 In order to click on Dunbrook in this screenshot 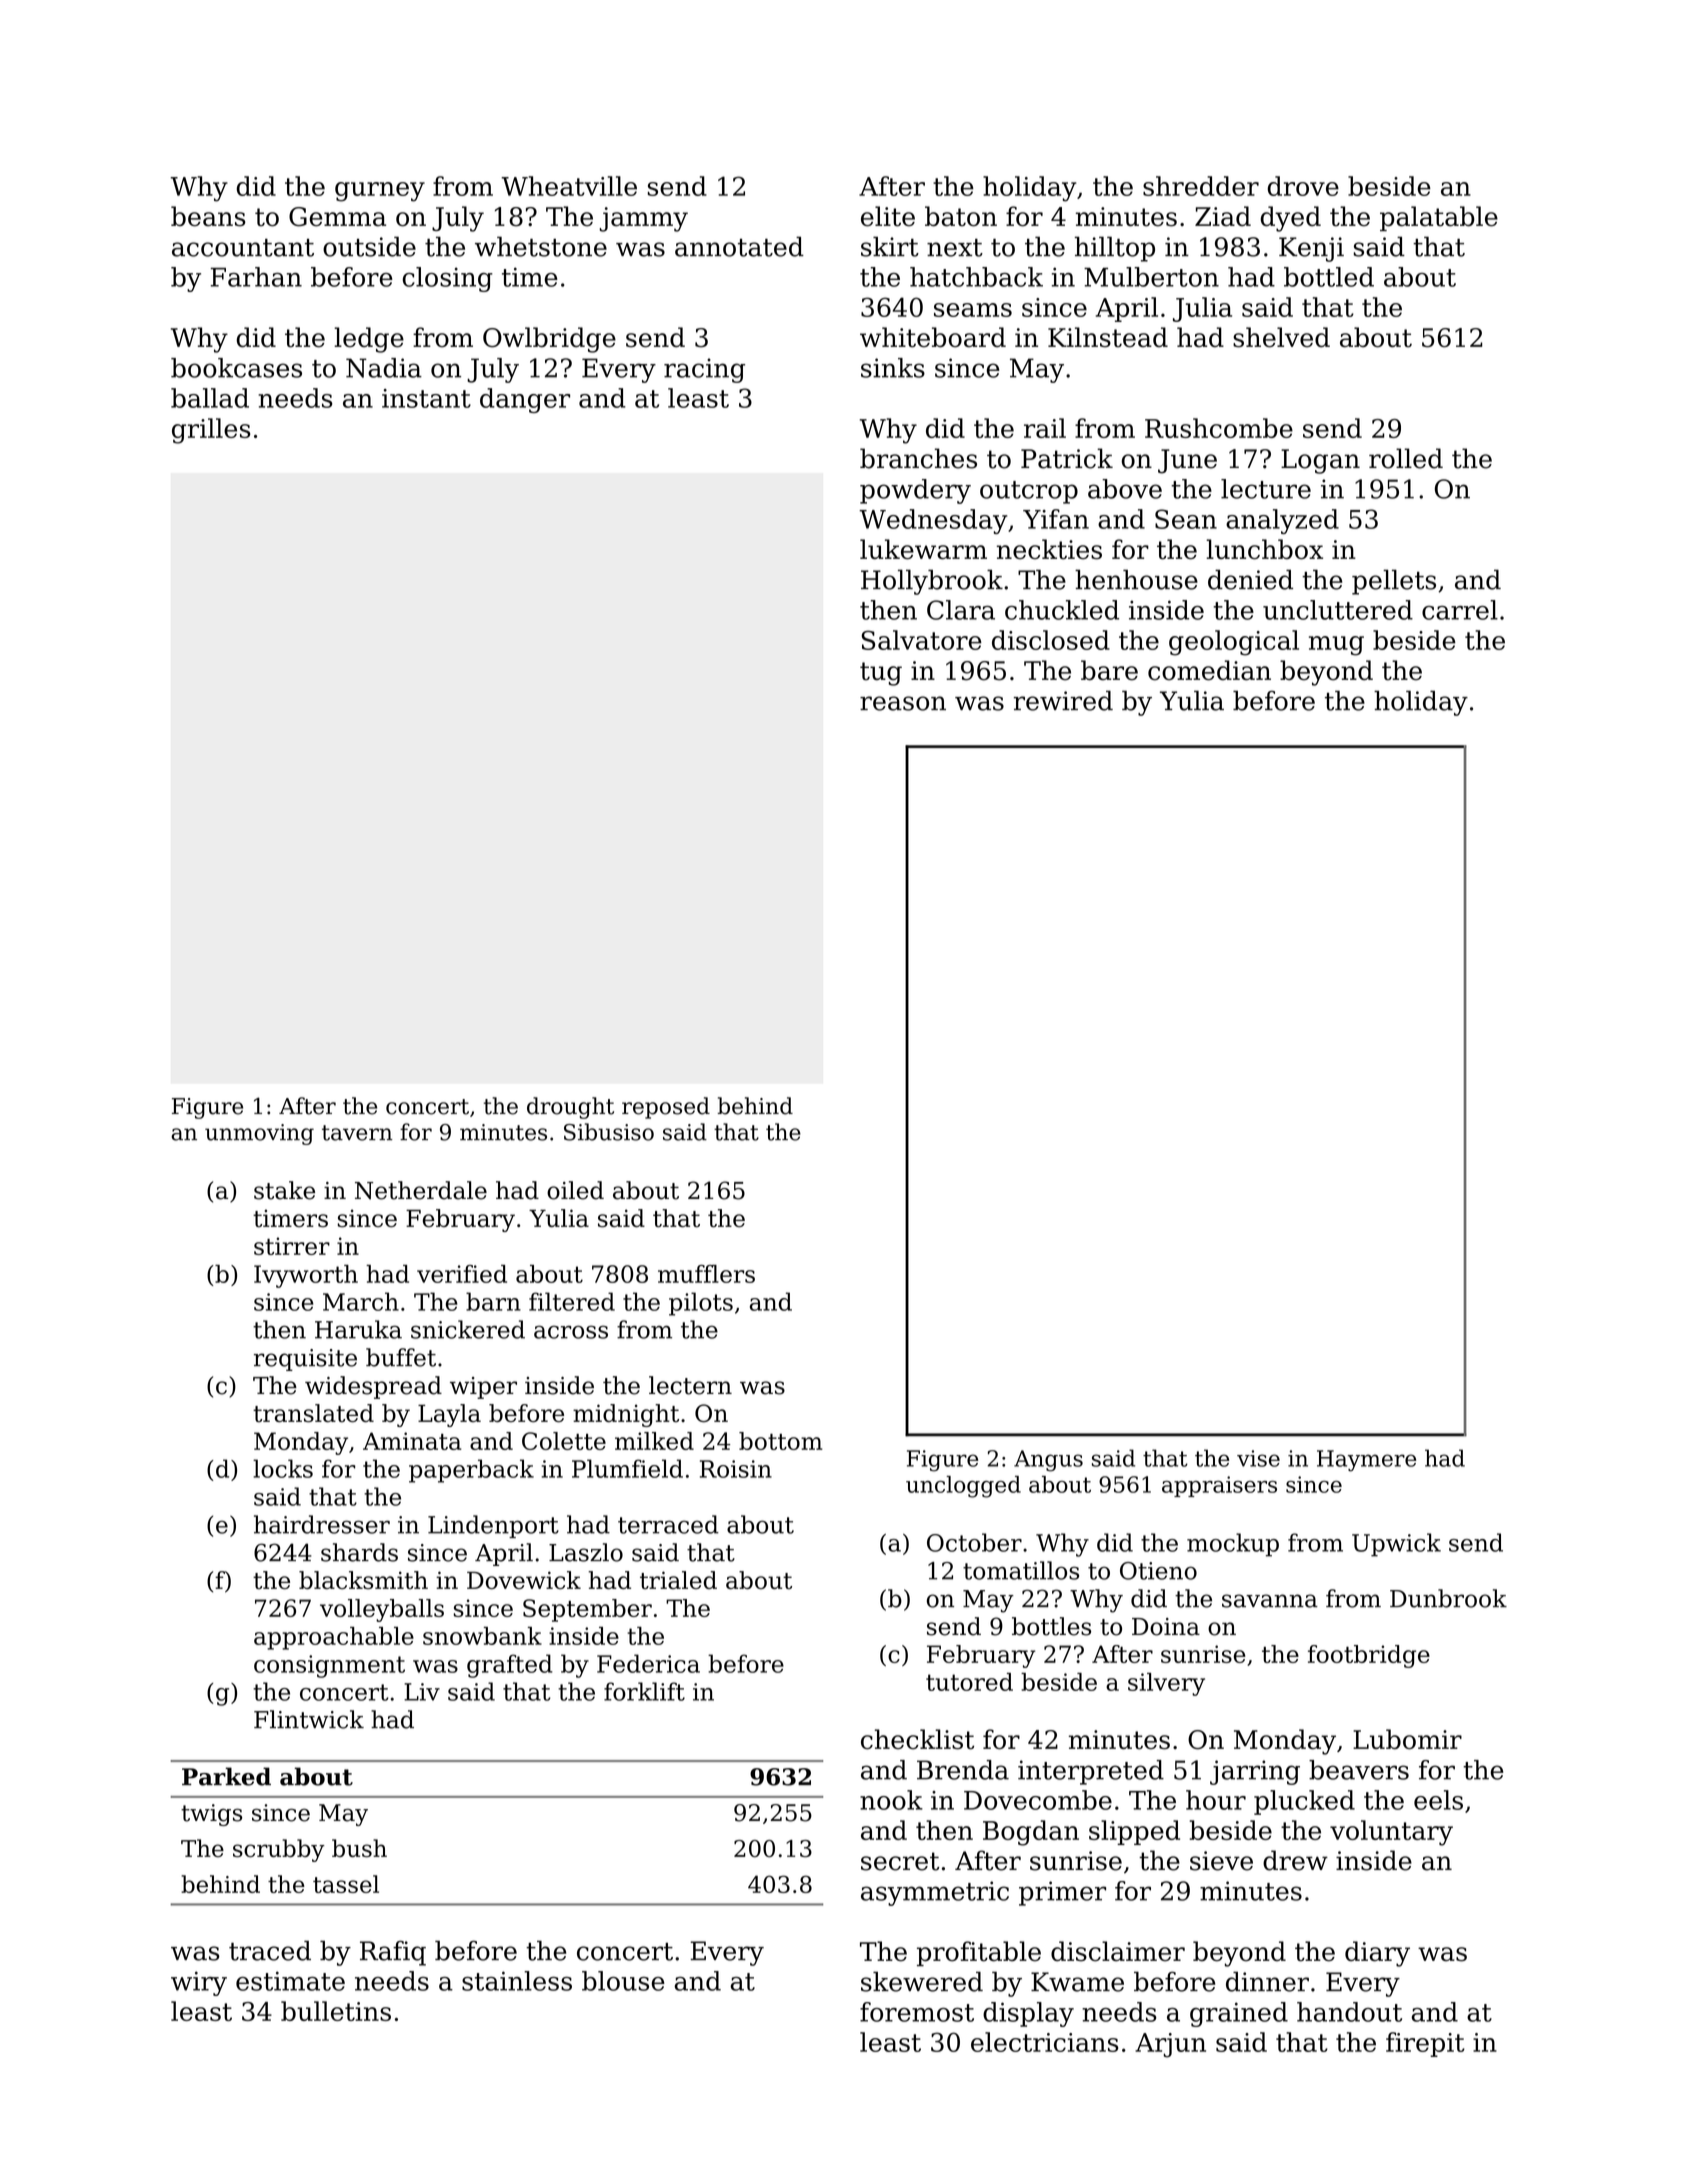, I will do `click(1448, 1598)`.
